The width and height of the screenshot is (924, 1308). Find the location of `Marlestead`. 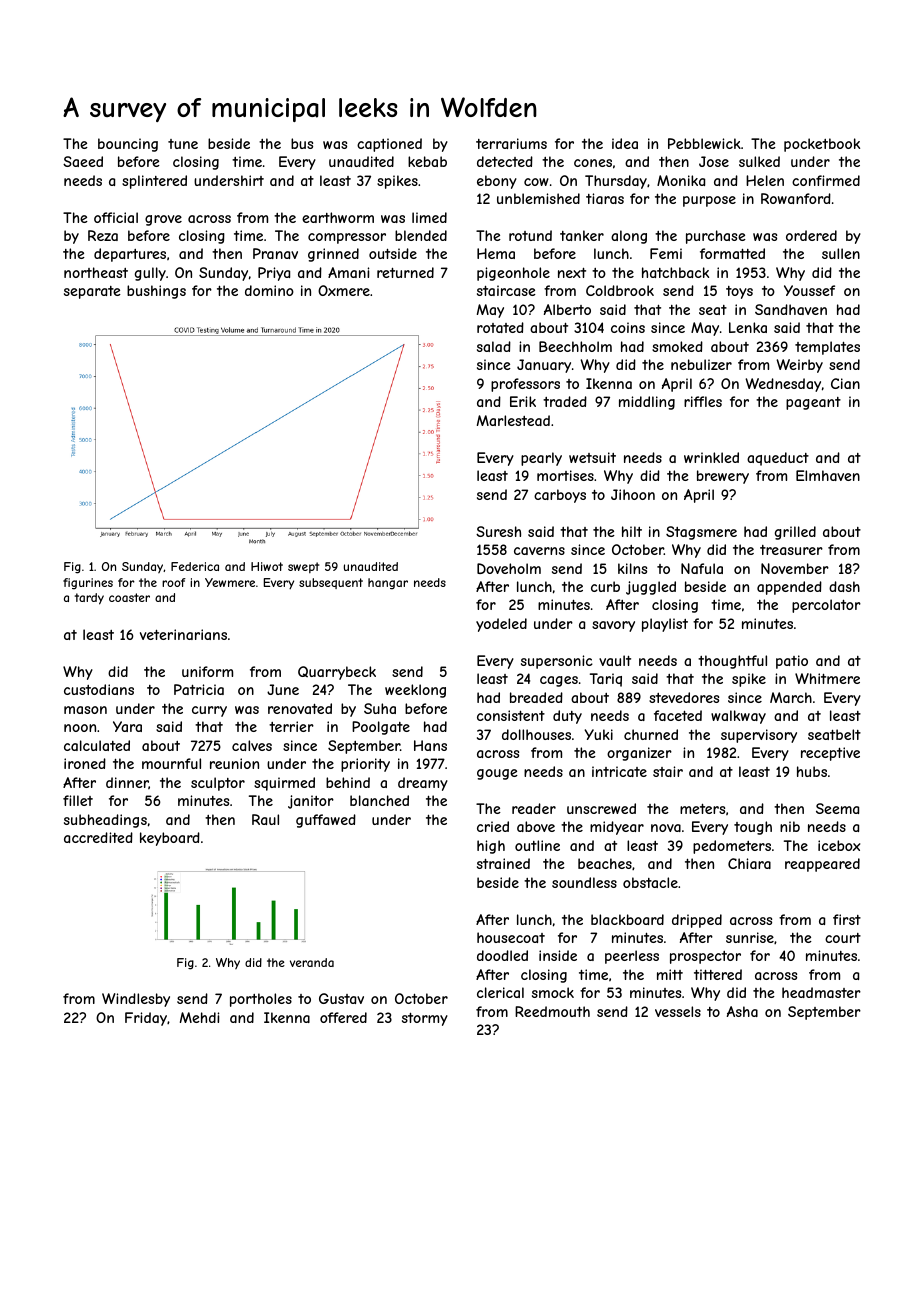

Marlestead is located at coordinates (513, 420).
